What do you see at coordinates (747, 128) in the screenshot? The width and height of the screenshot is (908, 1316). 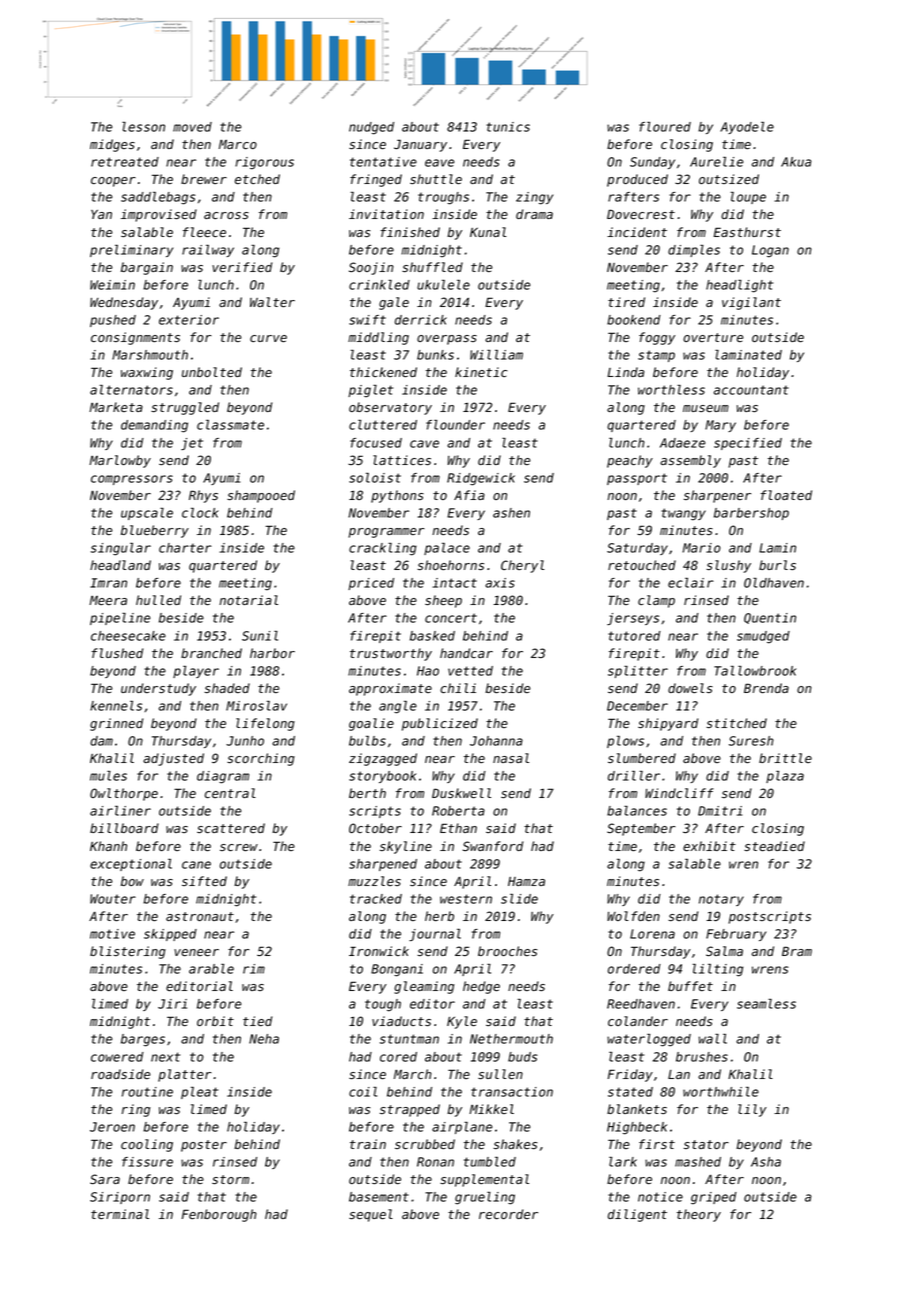 I see `Ayodele` at bounding box center [747, 128].
